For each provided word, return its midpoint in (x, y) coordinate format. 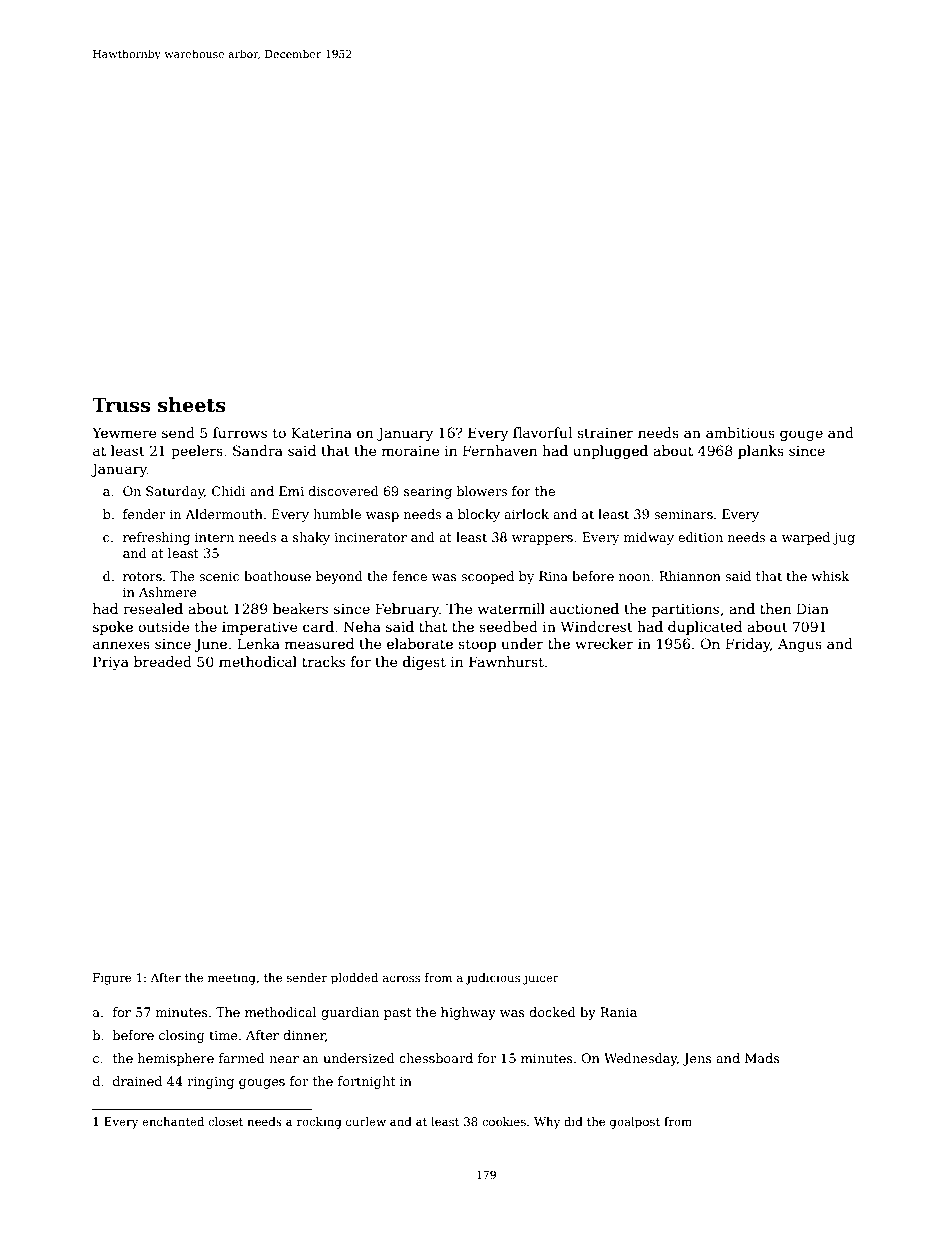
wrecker (604, 643)
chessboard (436, 1058)
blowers (482, 491)
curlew (366, 1121)
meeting (232, 979)
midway (649, 538)
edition (700, 537)
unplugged (610, 452)
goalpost (635, 1123)
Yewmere (124, 432)
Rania (618, 1012)
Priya (111, 663)
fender (144, 514)
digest (424, 663)
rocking (319, 1123)
